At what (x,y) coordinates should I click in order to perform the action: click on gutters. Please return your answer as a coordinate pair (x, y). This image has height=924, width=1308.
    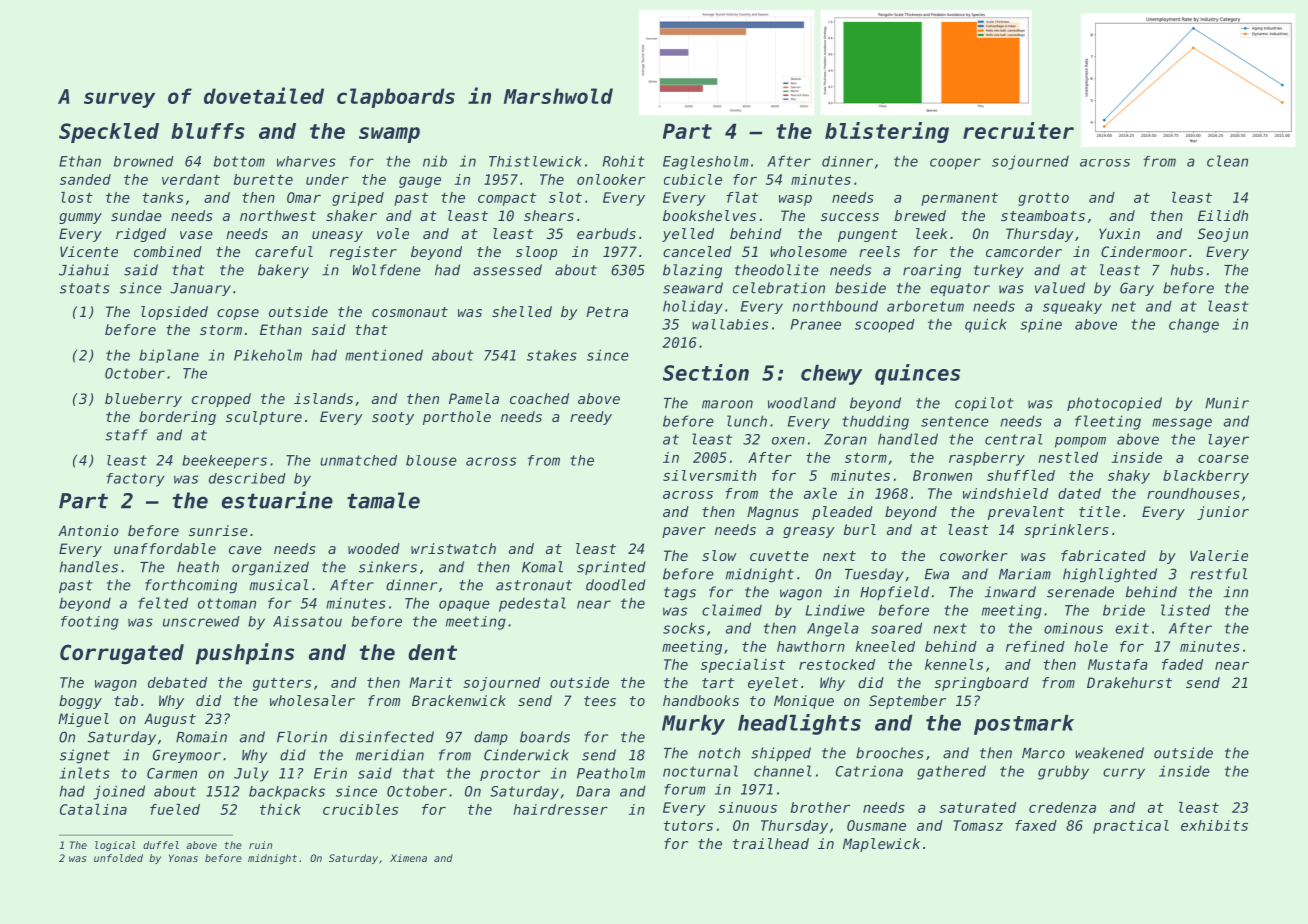
    Looking at the image, I should click on (282, 684).
